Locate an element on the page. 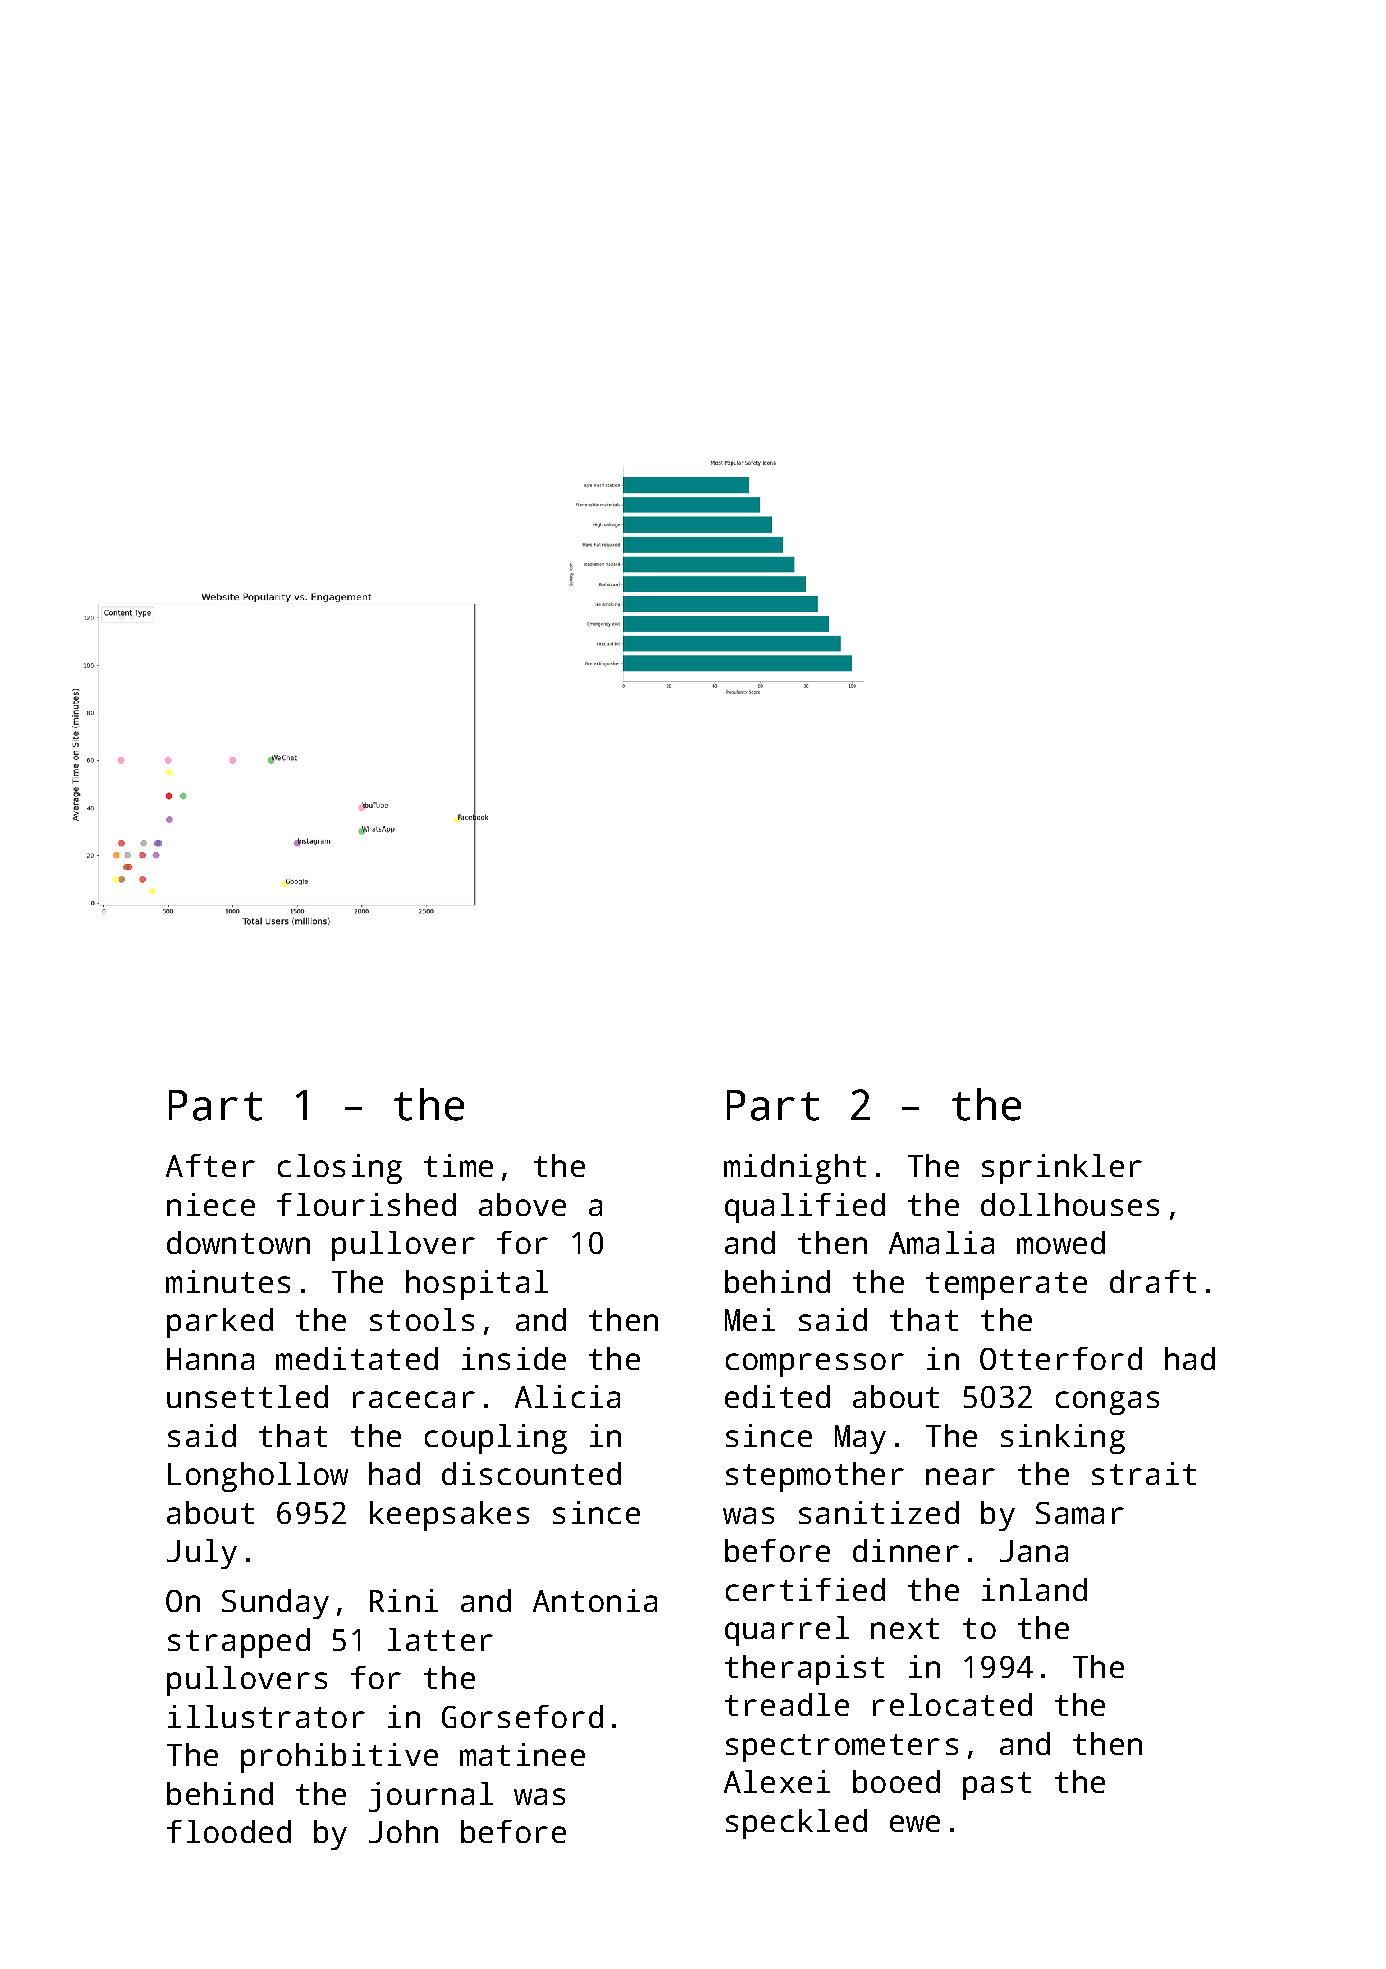 The height and width of the image is (1969, 1386). certified is located at coordinates (805, 1589).
